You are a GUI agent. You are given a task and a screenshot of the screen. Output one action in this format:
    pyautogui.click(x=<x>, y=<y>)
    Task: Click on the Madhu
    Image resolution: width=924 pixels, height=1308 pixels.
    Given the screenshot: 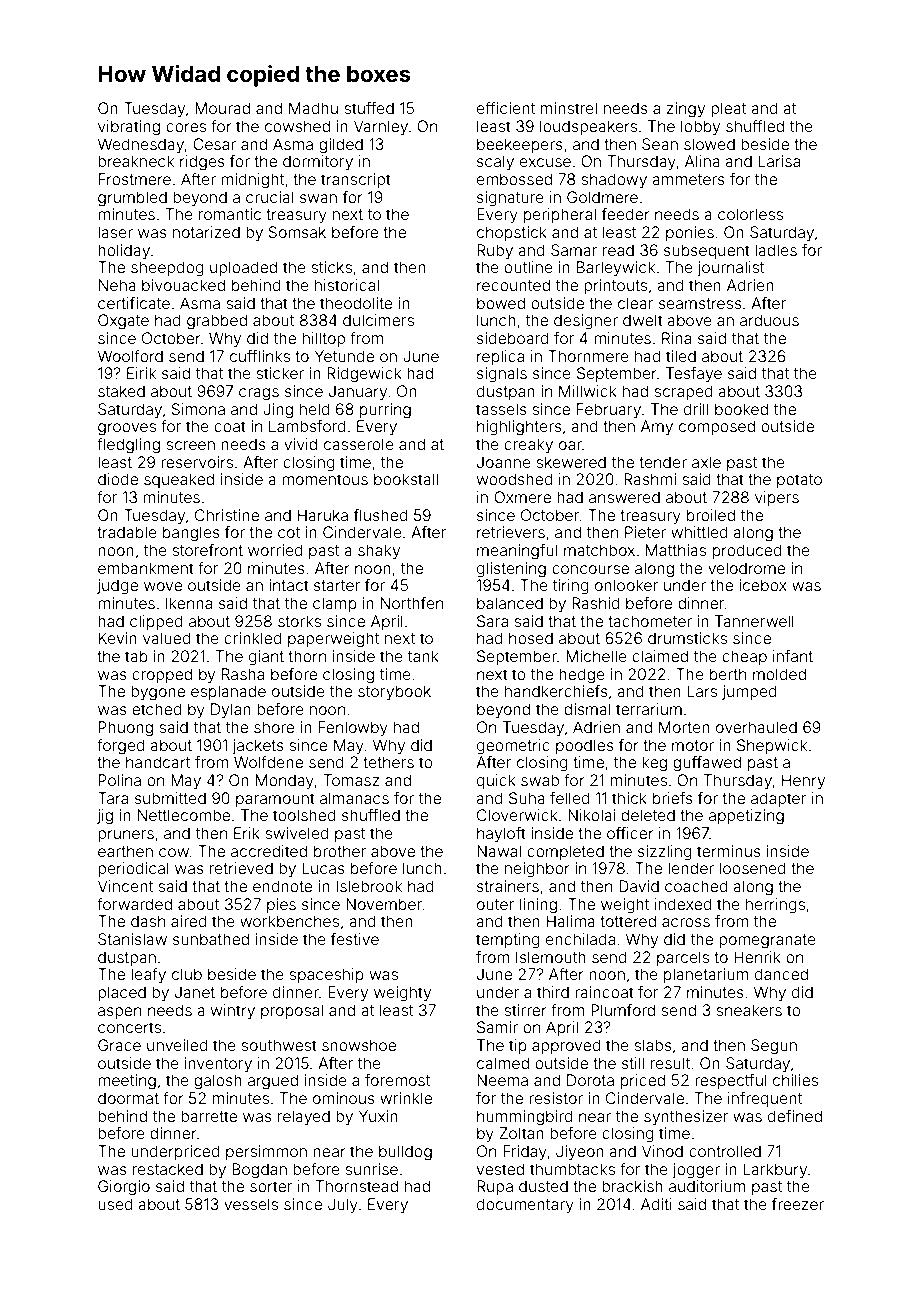 What is the action you would take?
    pyautogui.click(x=313, y=108)
